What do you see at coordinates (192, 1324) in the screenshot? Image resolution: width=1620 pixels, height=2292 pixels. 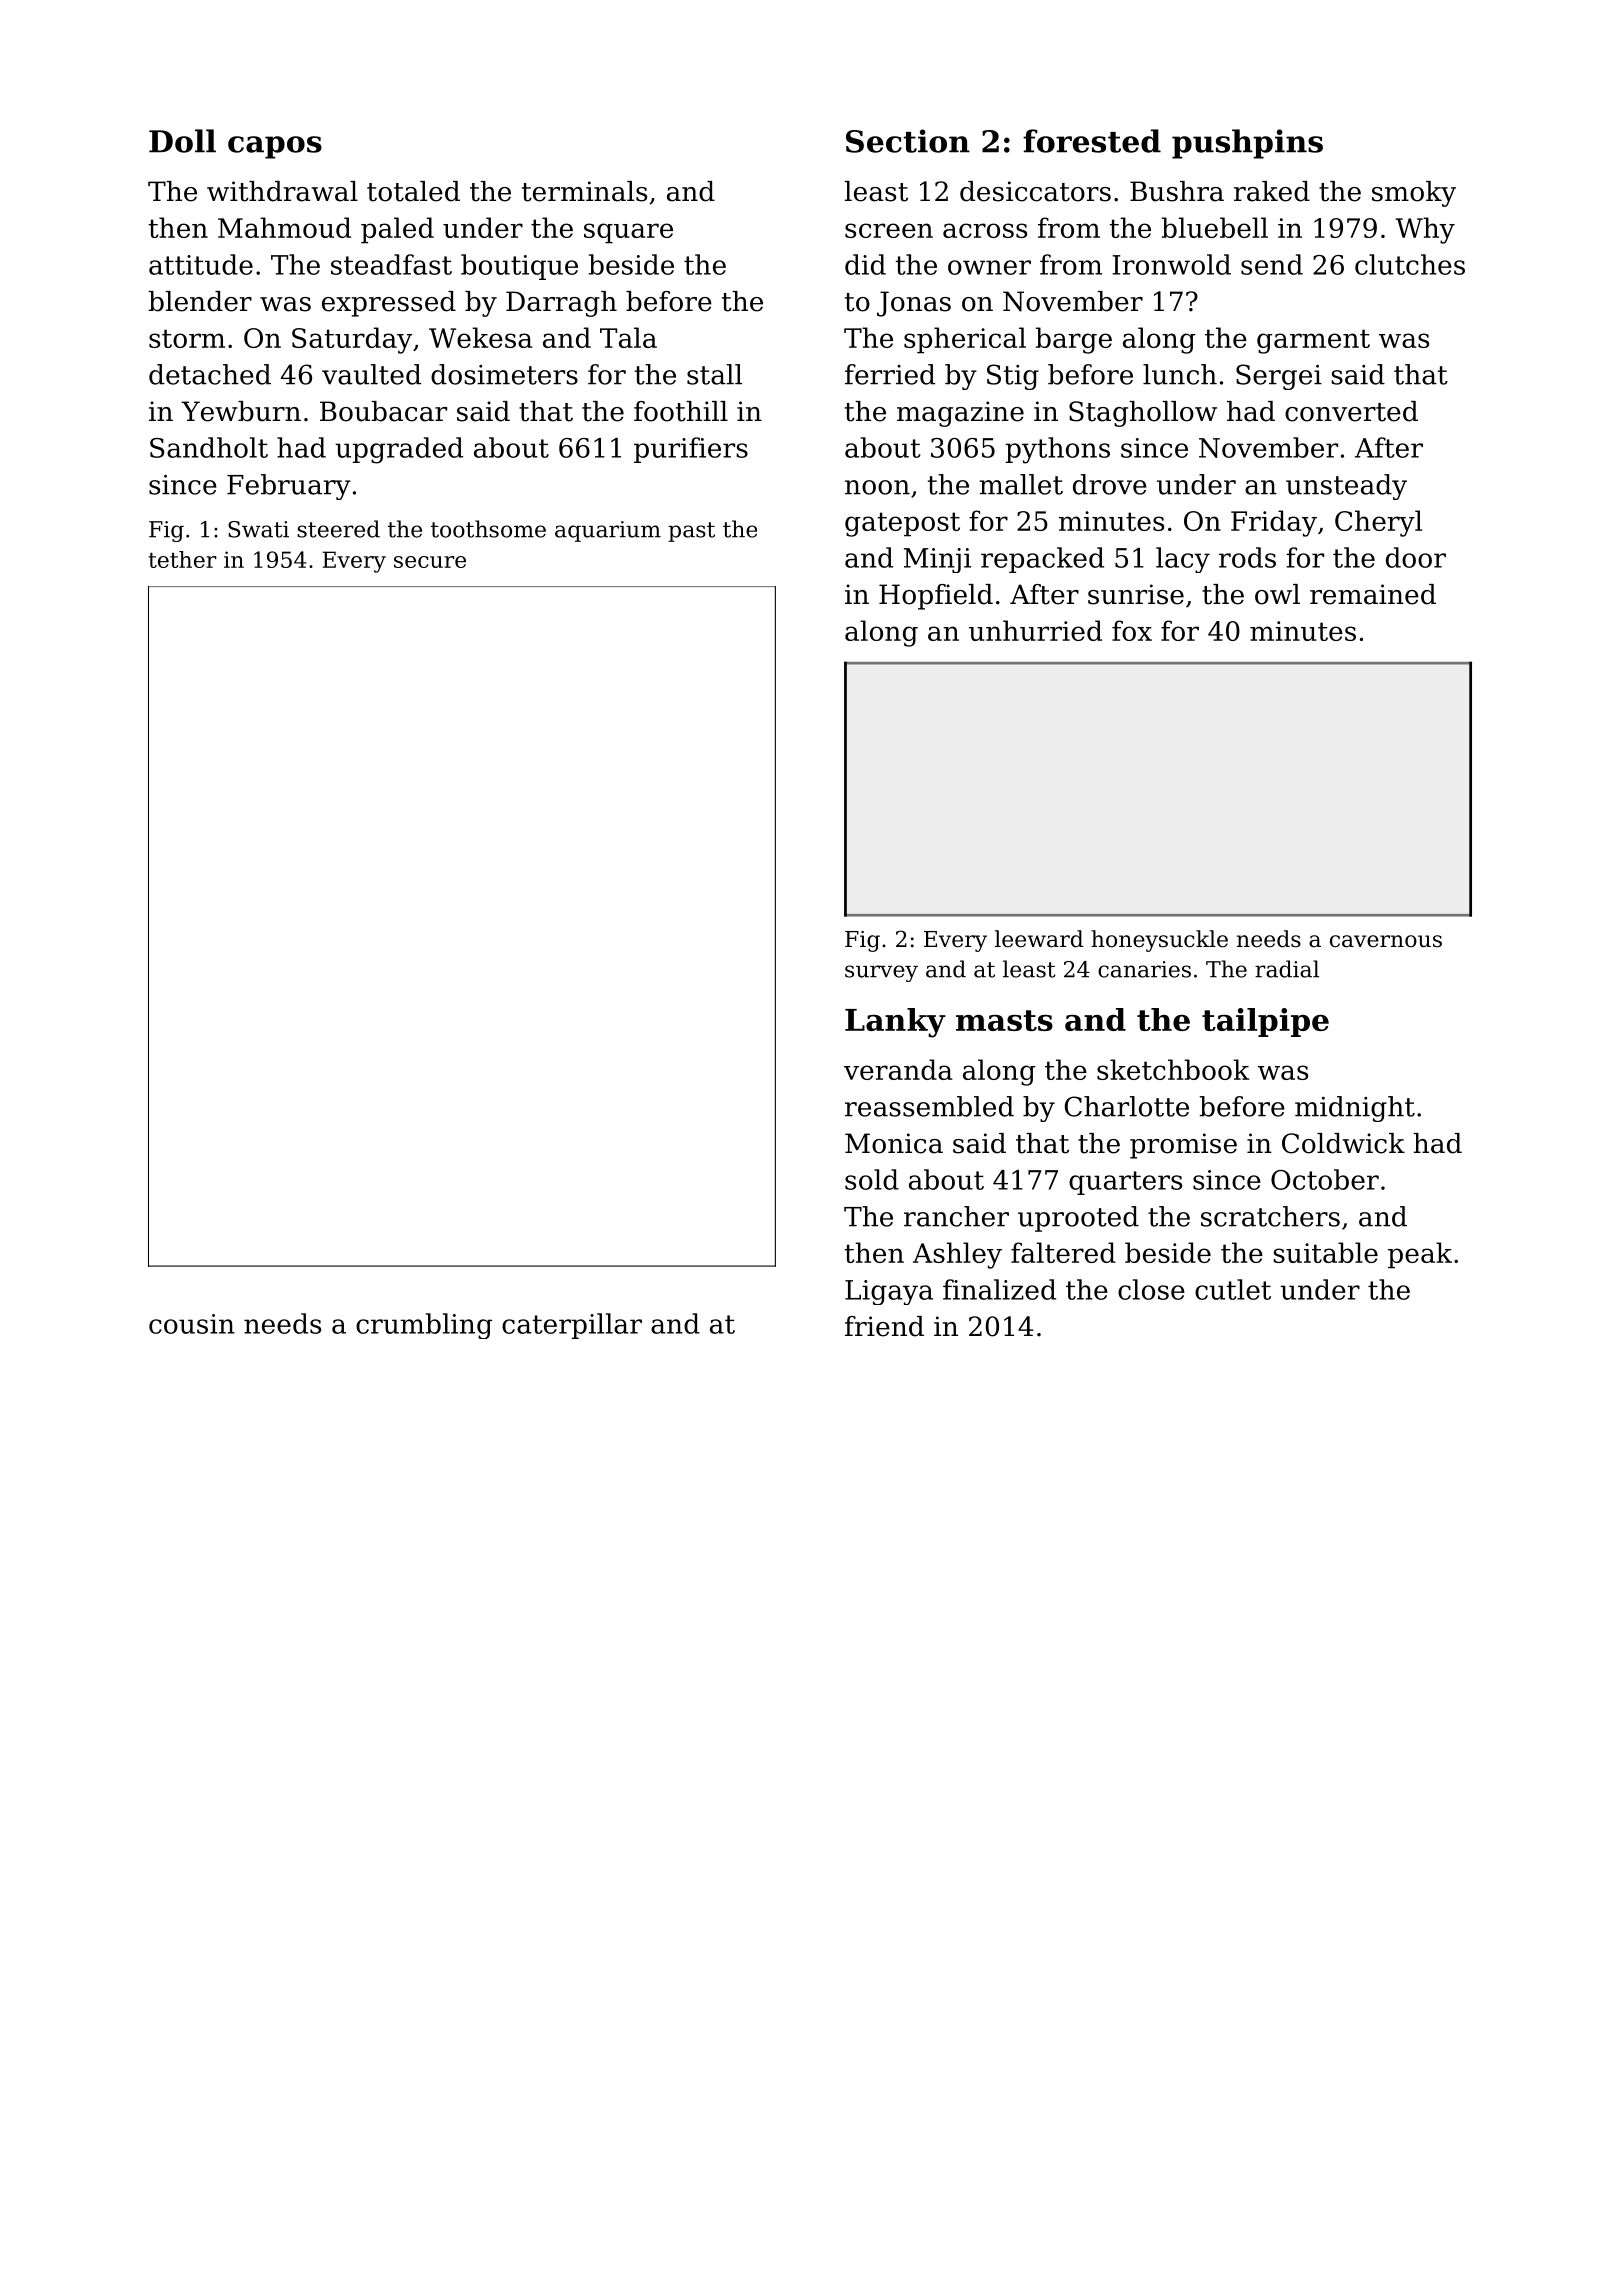 I see `cousin` at bounding box center [192, 1324].
